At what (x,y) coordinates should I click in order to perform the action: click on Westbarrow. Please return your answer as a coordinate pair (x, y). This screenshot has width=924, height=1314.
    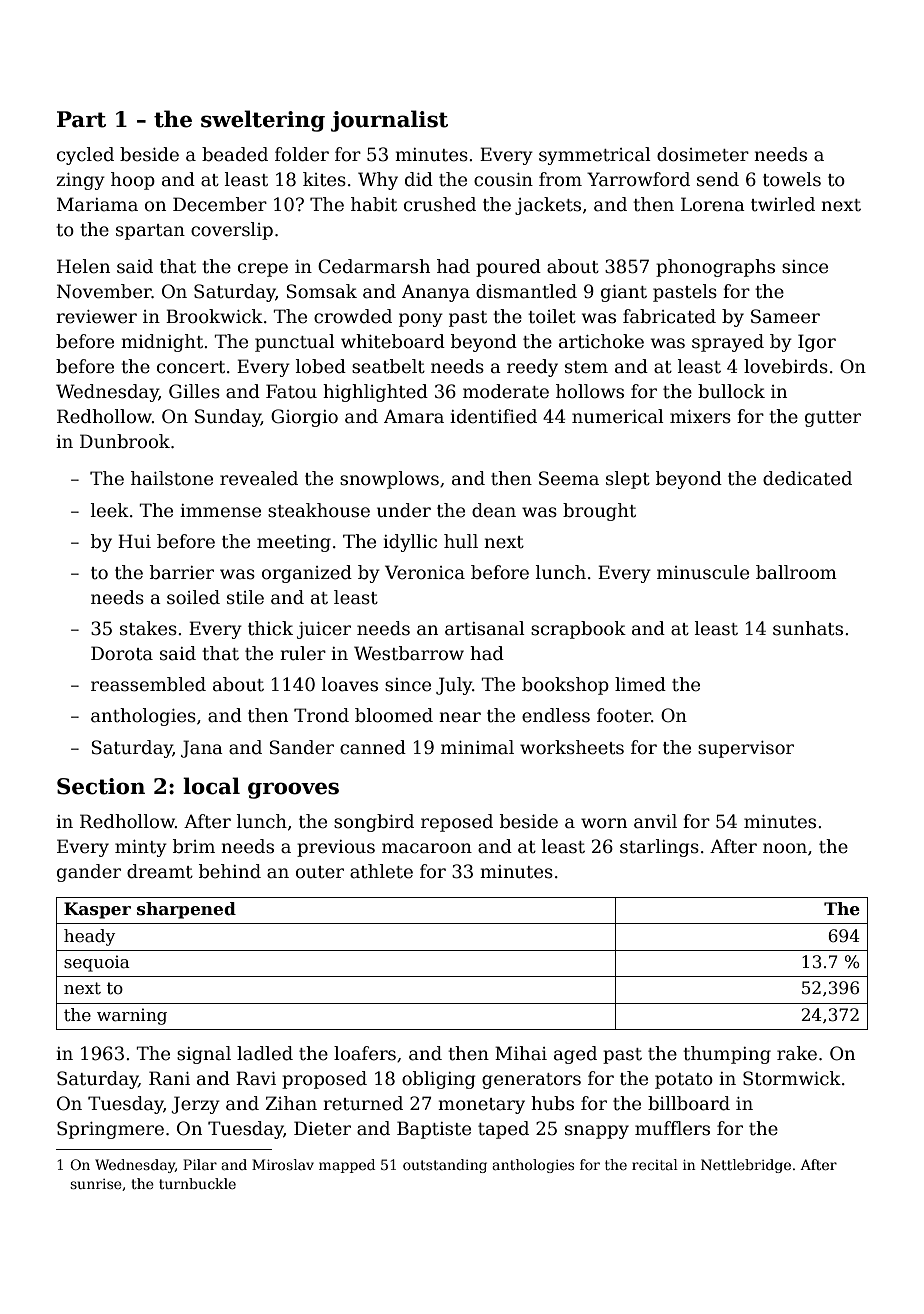
    Looking at the image, I should click on (409, 653).
